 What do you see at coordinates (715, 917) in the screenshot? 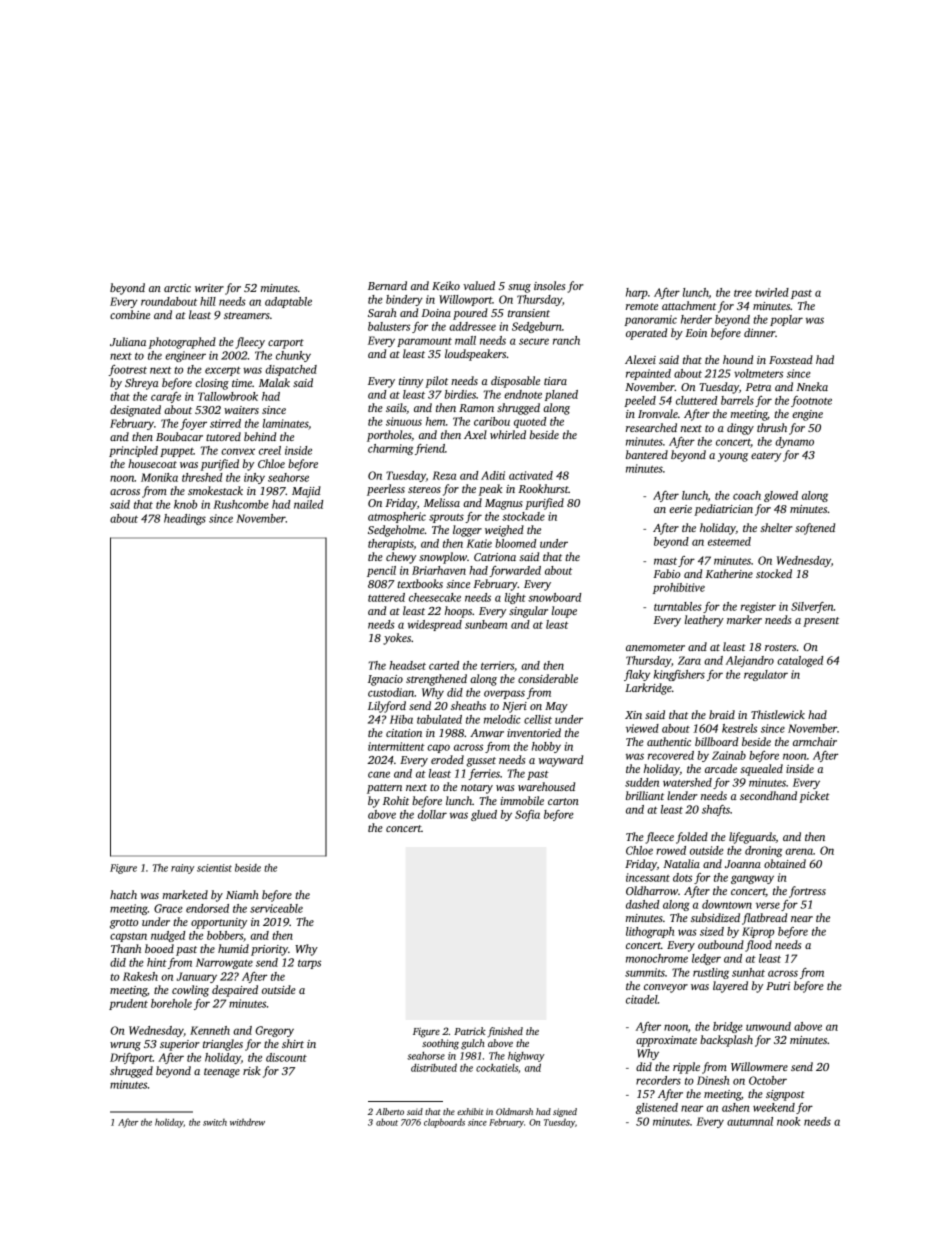
I see `subsidized` at bounding box center [715, 917].
